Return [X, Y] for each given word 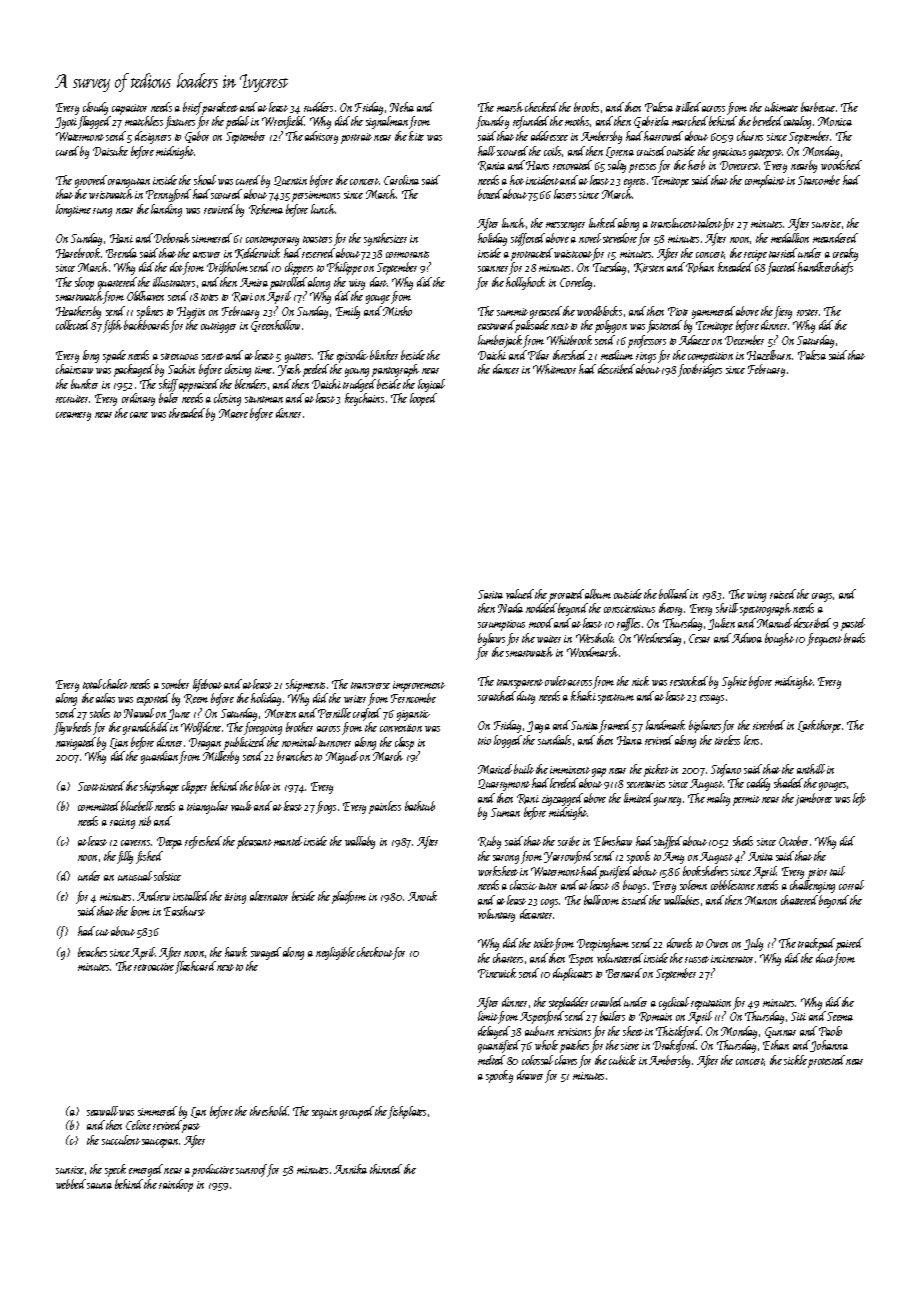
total [92, 684]
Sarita [490, 594]
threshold [269, 1111]
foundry [492, 122]
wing [756, 596]
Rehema [266, 209]
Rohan [700, 267]
